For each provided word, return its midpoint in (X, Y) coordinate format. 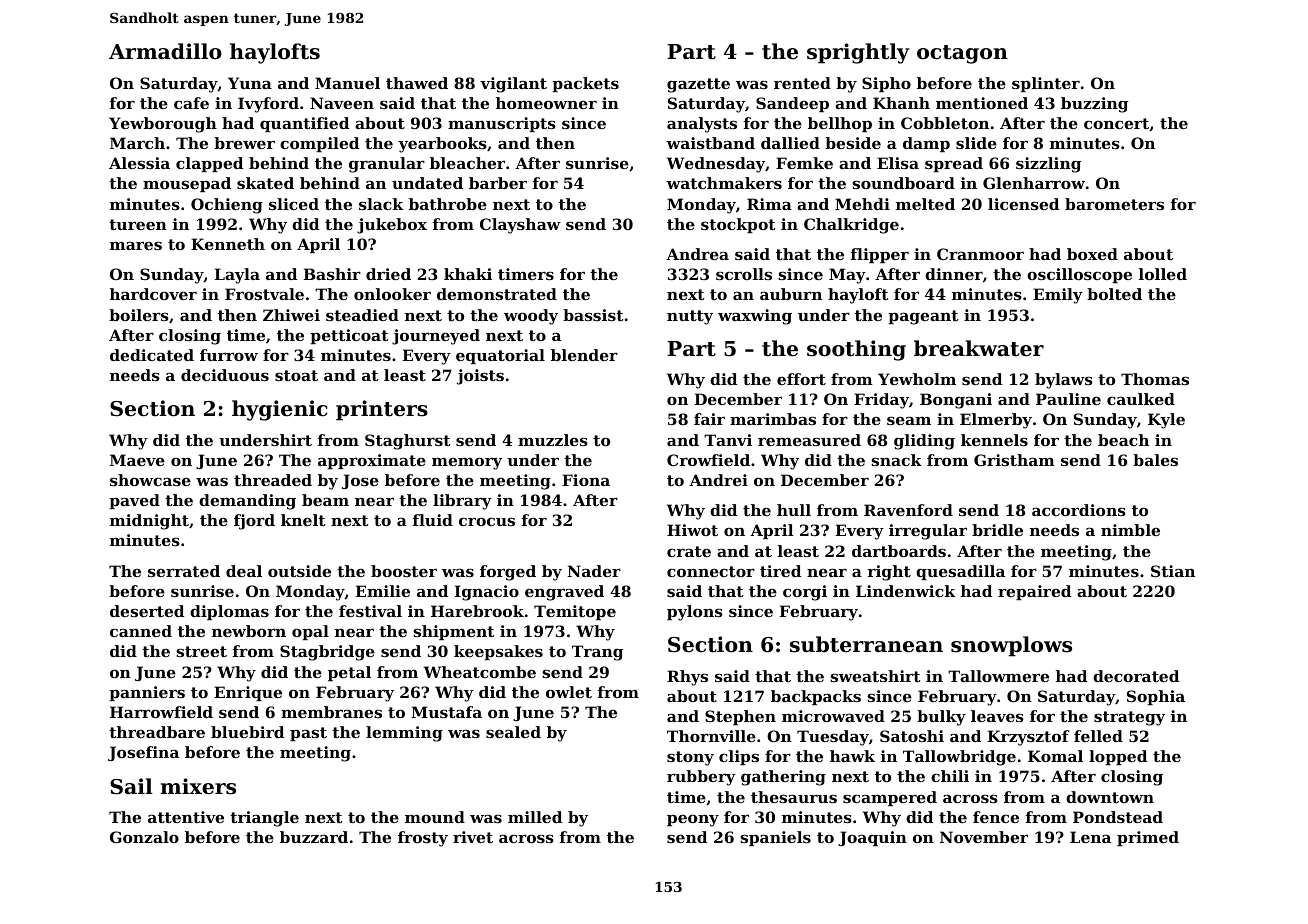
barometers (1114, 204)
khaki (468, 274)
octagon (962, 54)
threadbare (157, 732)
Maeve (137, 460)
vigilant (513, 85)
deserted (147, 611)
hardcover (153, 294)
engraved (564, 593)
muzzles (553, 440)
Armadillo (165, 51)
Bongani (956, 401)
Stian (1173, 571)
